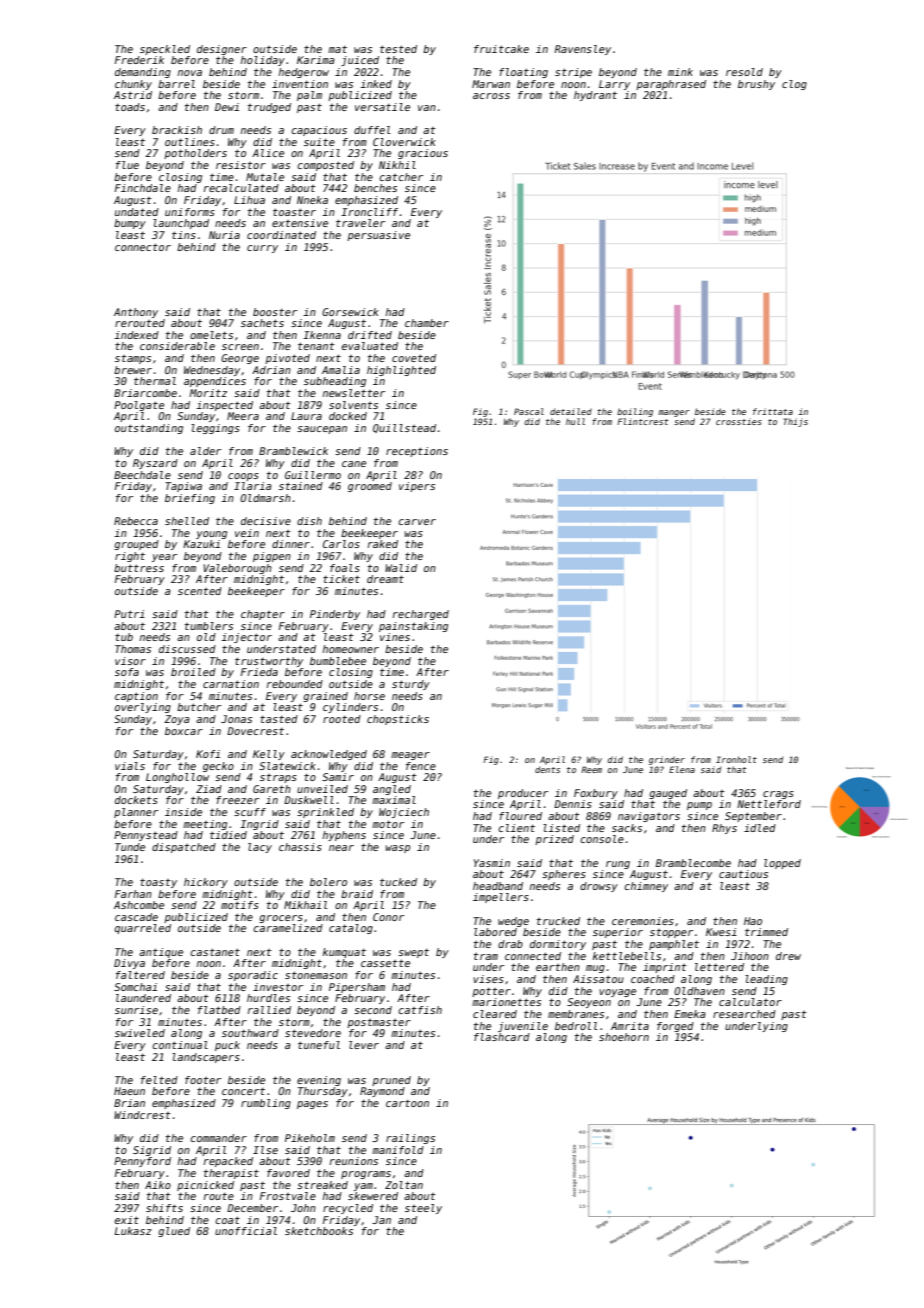  What do you see at coordinates (682, 769) in the screenshot?
I see `Elena` at bounding box center [682, 769].
